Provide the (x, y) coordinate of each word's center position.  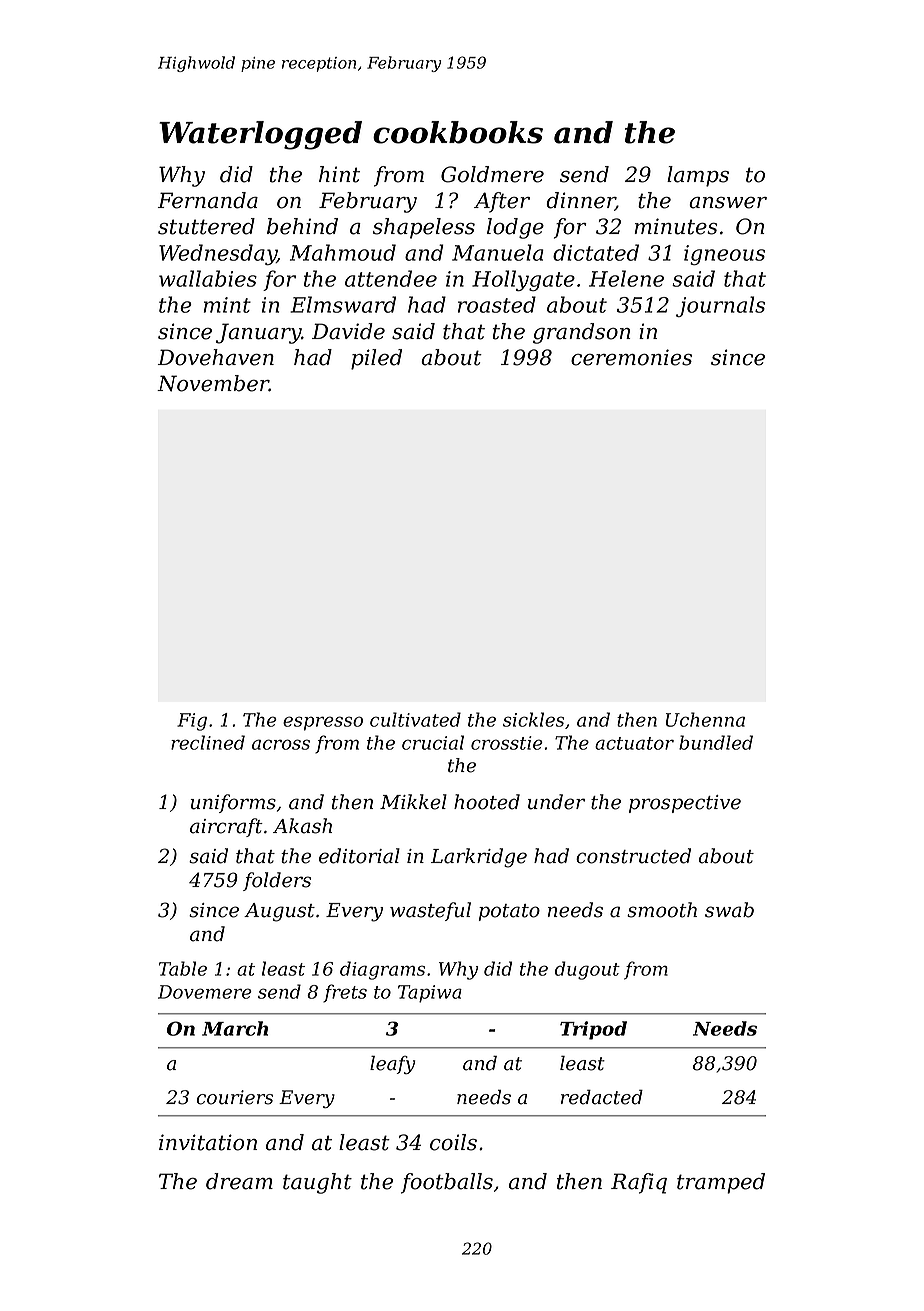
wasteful (430, 911)
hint (339, 174)
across (281, 744)
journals (720, 306)
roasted (497, 304)
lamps (698, 176)
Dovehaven (216, 357)
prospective (685, 804)
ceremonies (631, 357)
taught (317, 1183)
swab (729, 910)
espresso (323, 723)
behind (302, 226)
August (279, 912)
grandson (582, 333)
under (556, 802)
